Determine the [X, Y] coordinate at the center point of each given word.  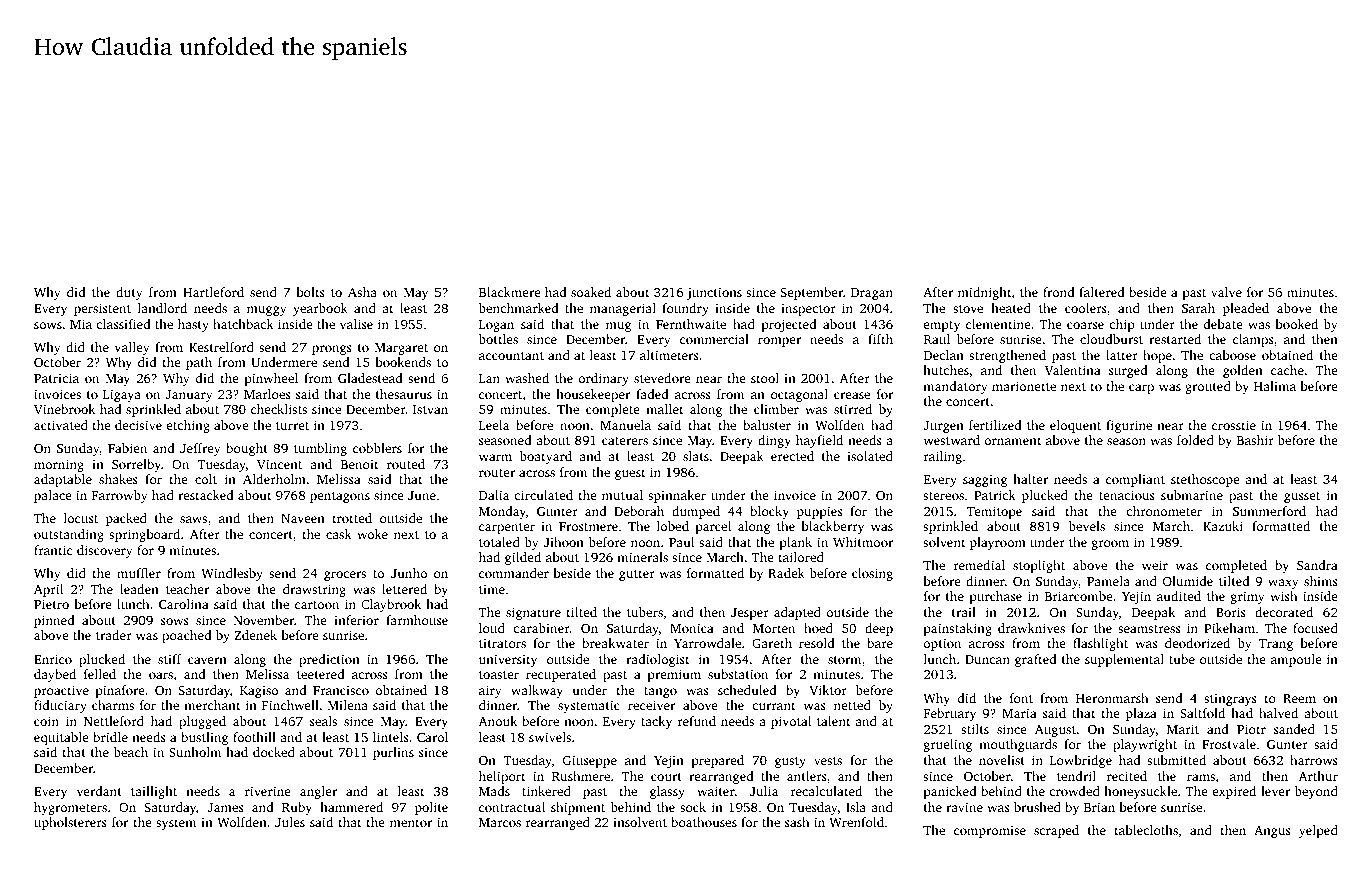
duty [129, 293]
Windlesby [232, 574]
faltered [1102, 292]
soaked [591, 292]
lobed [673, 526]
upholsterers [70, 823]
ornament [1013, 441]
